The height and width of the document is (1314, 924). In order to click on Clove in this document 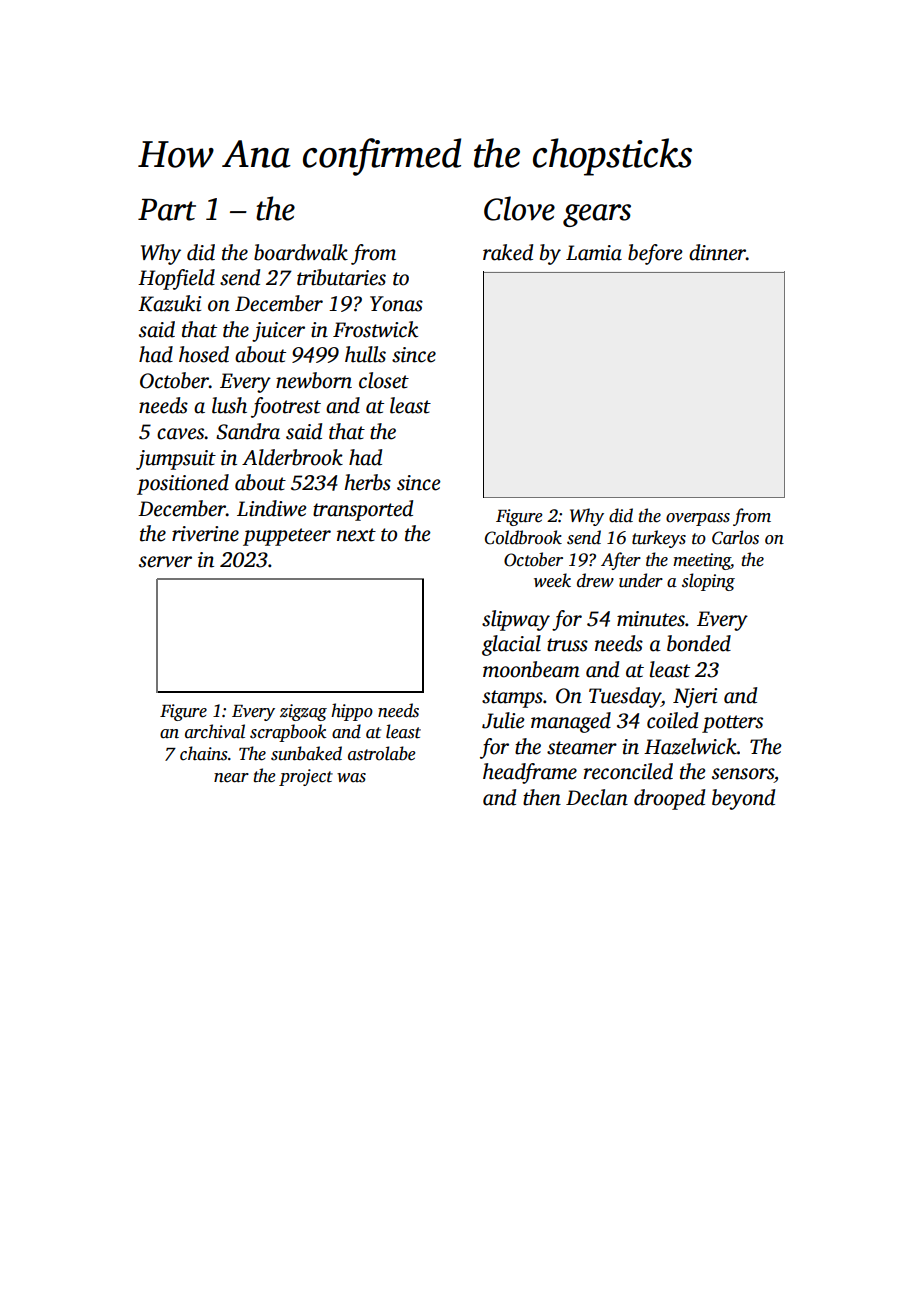, I will do `click(519, 208)`.
